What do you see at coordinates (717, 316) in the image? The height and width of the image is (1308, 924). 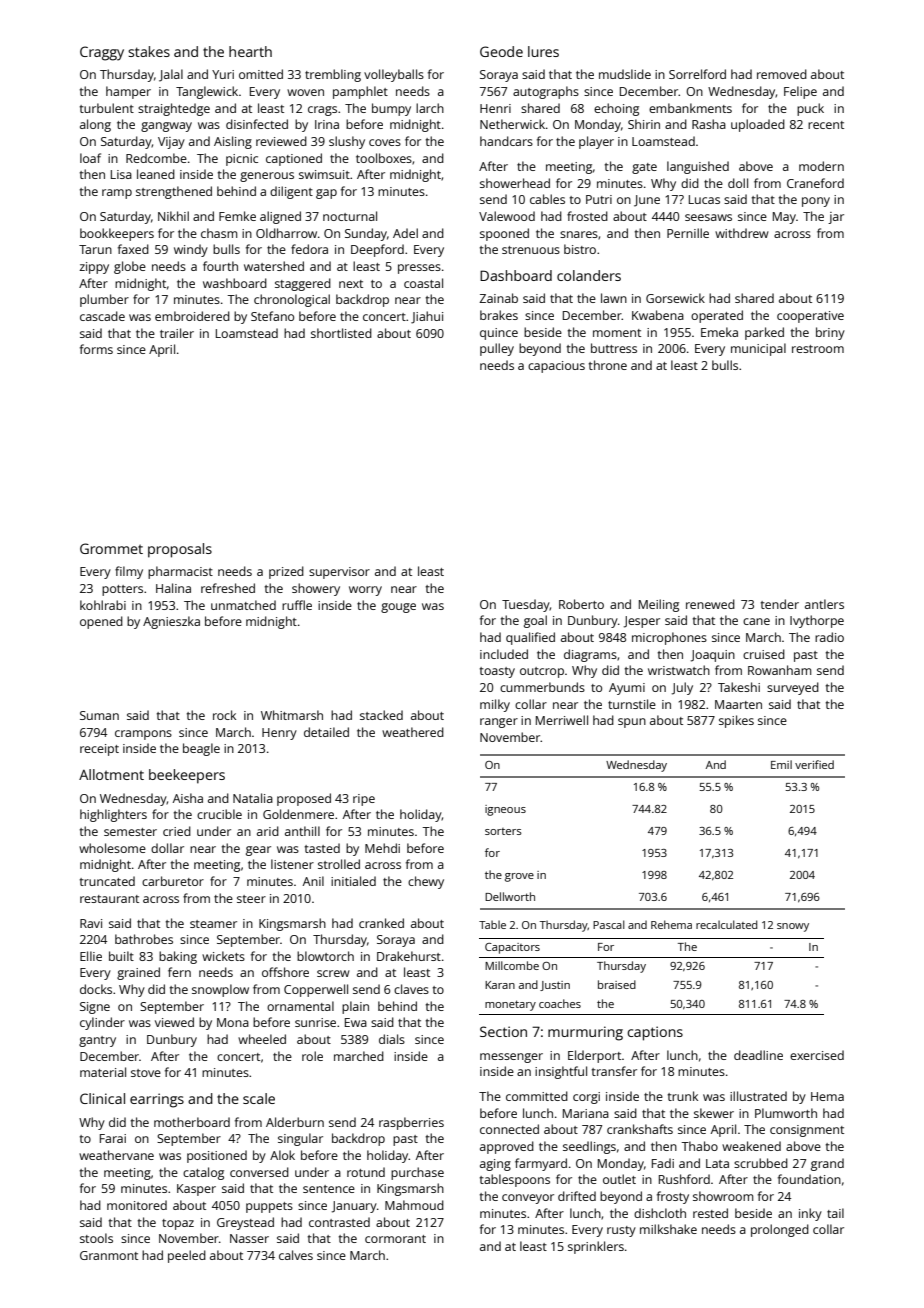 I see `operated` at bounding box center [717, 316].
